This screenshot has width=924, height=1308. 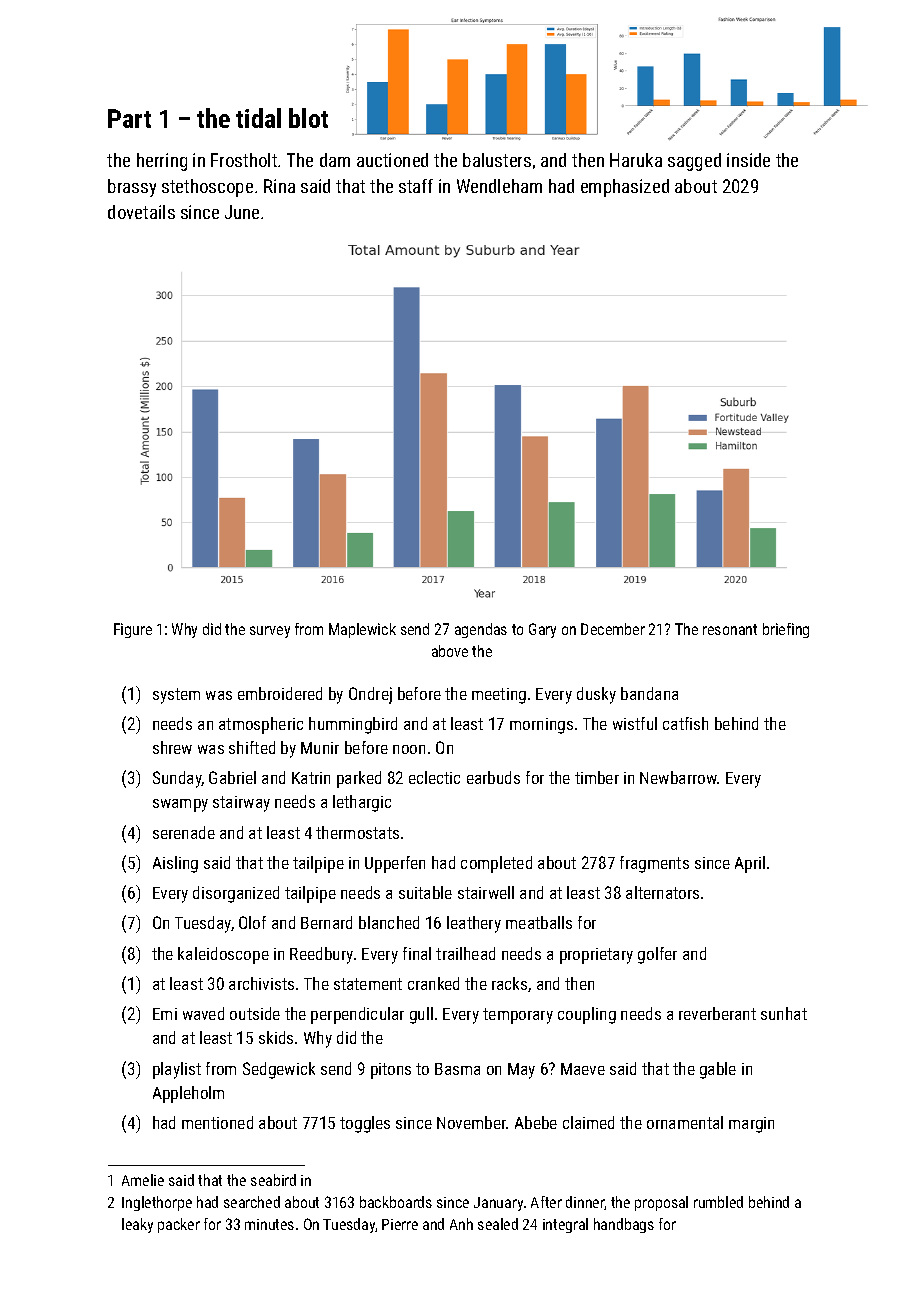 I want to click on Anh, so click(x=461, y=1224).
